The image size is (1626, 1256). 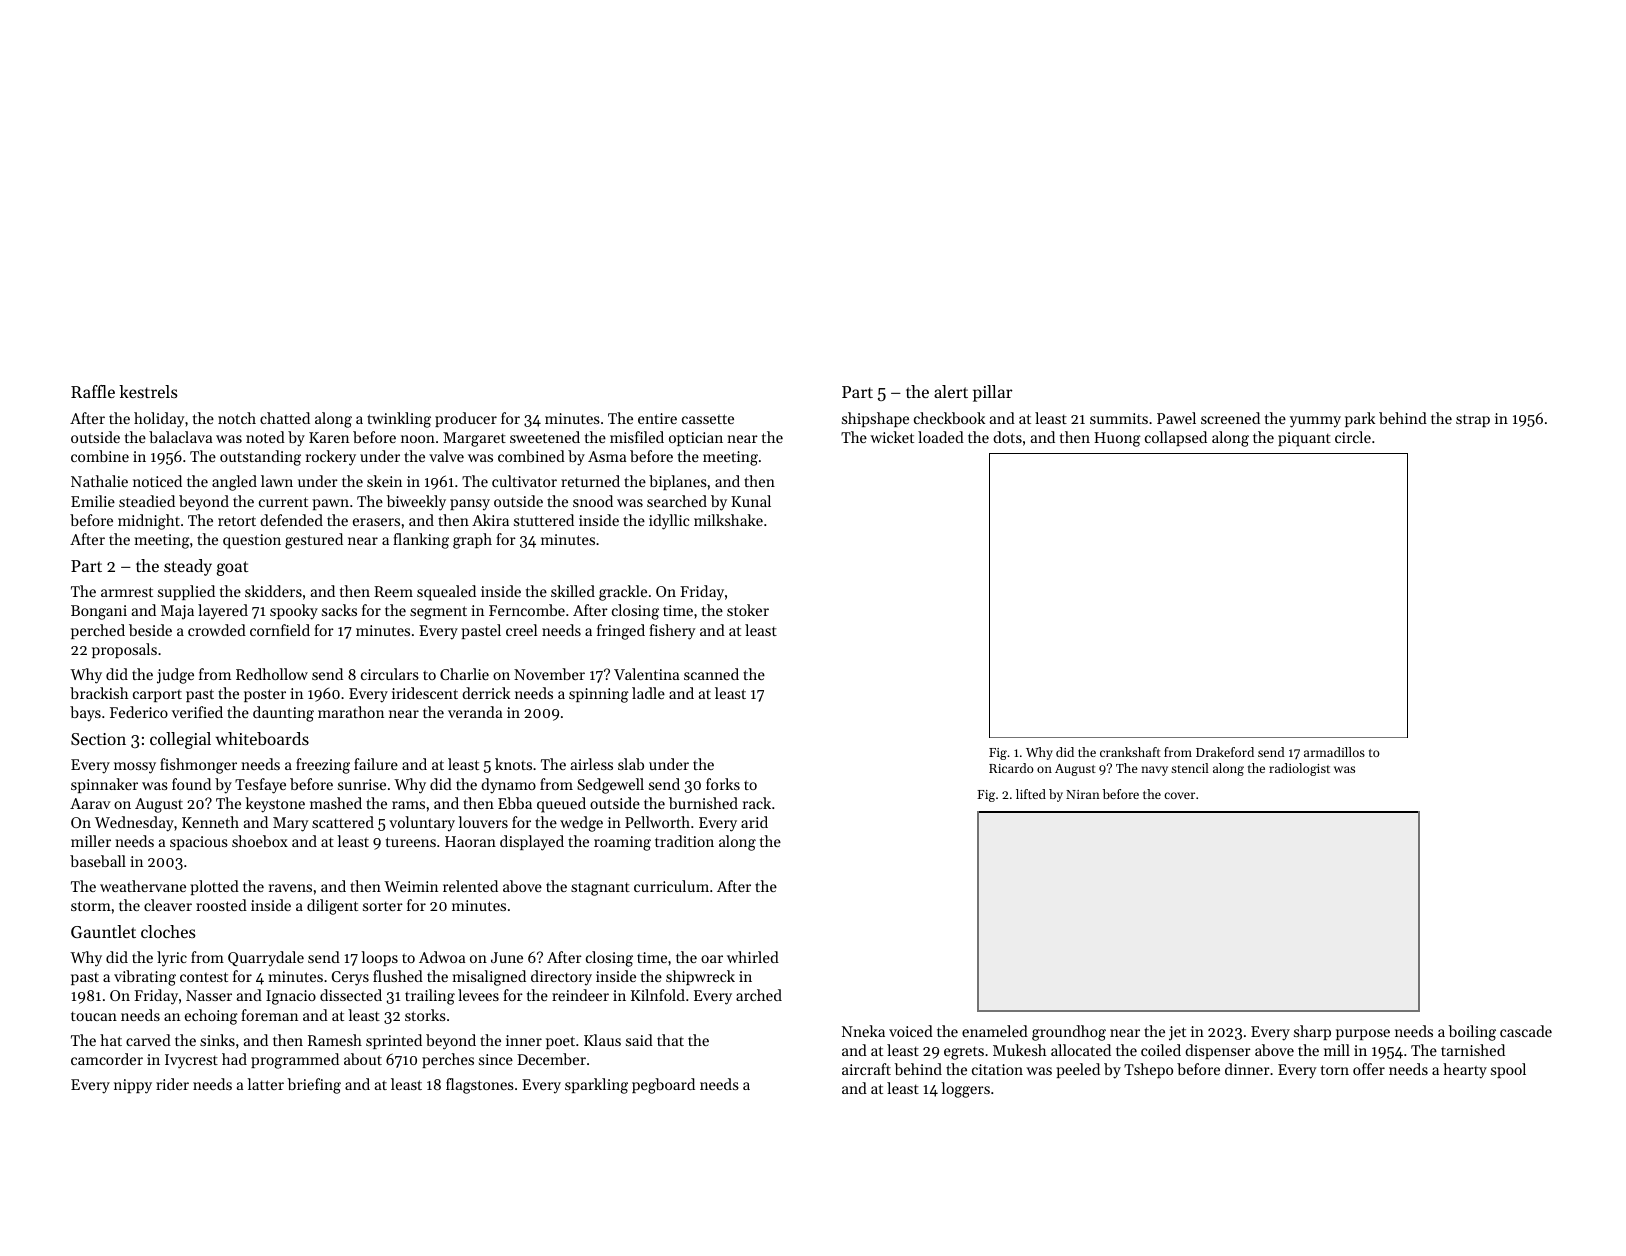 What do you see at coordinates (671, 886) in the screenshot?
I see `curriculum` at bounding box center [671, 886].
